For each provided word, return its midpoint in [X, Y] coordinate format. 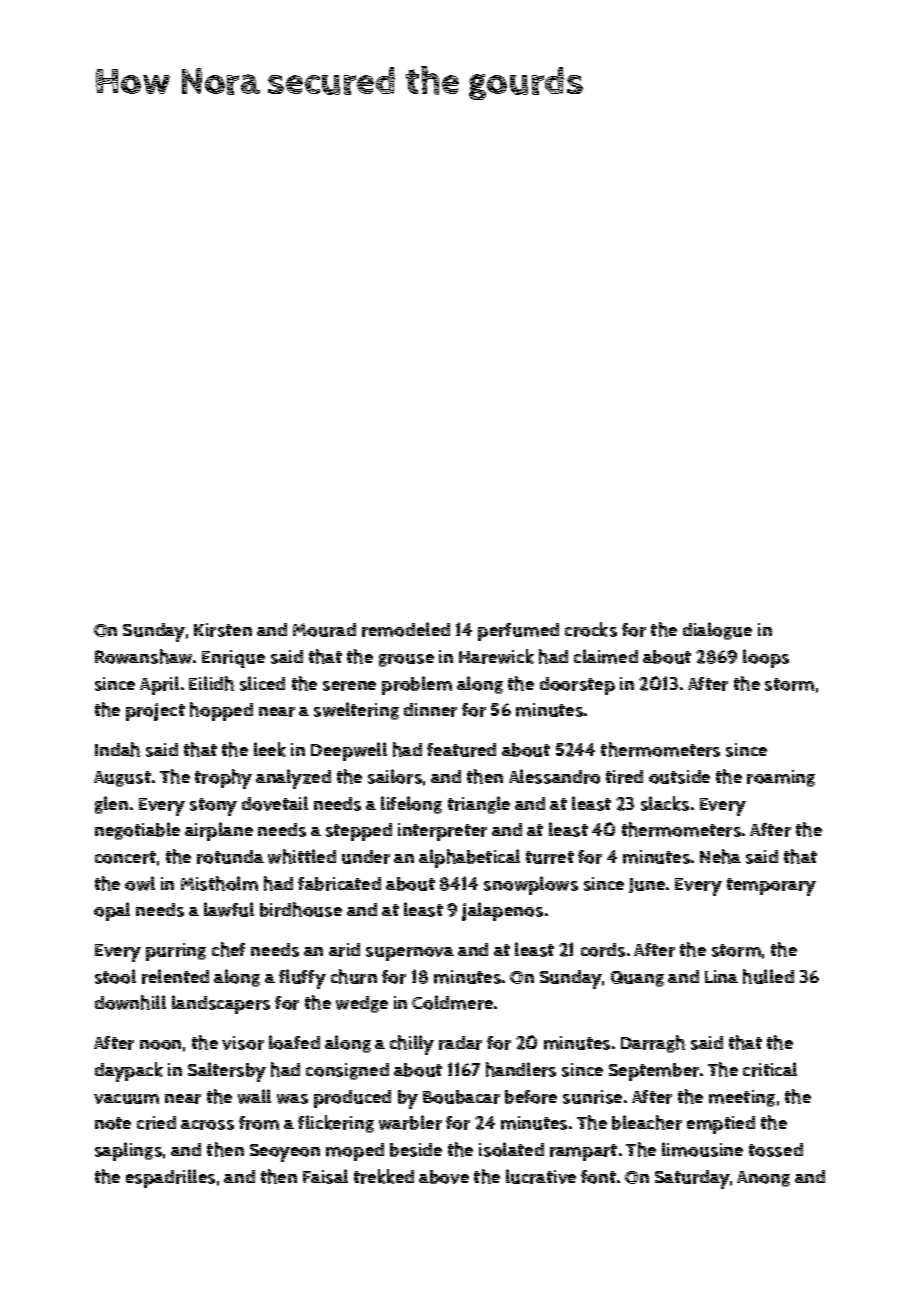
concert [125, 857]
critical [770, 1069]
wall [254, 1096]
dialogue [717, 631]
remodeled [406, 629]
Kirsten [223, 630]
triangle [479, 805]
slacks [665, 803]
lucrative [541, 1176]
